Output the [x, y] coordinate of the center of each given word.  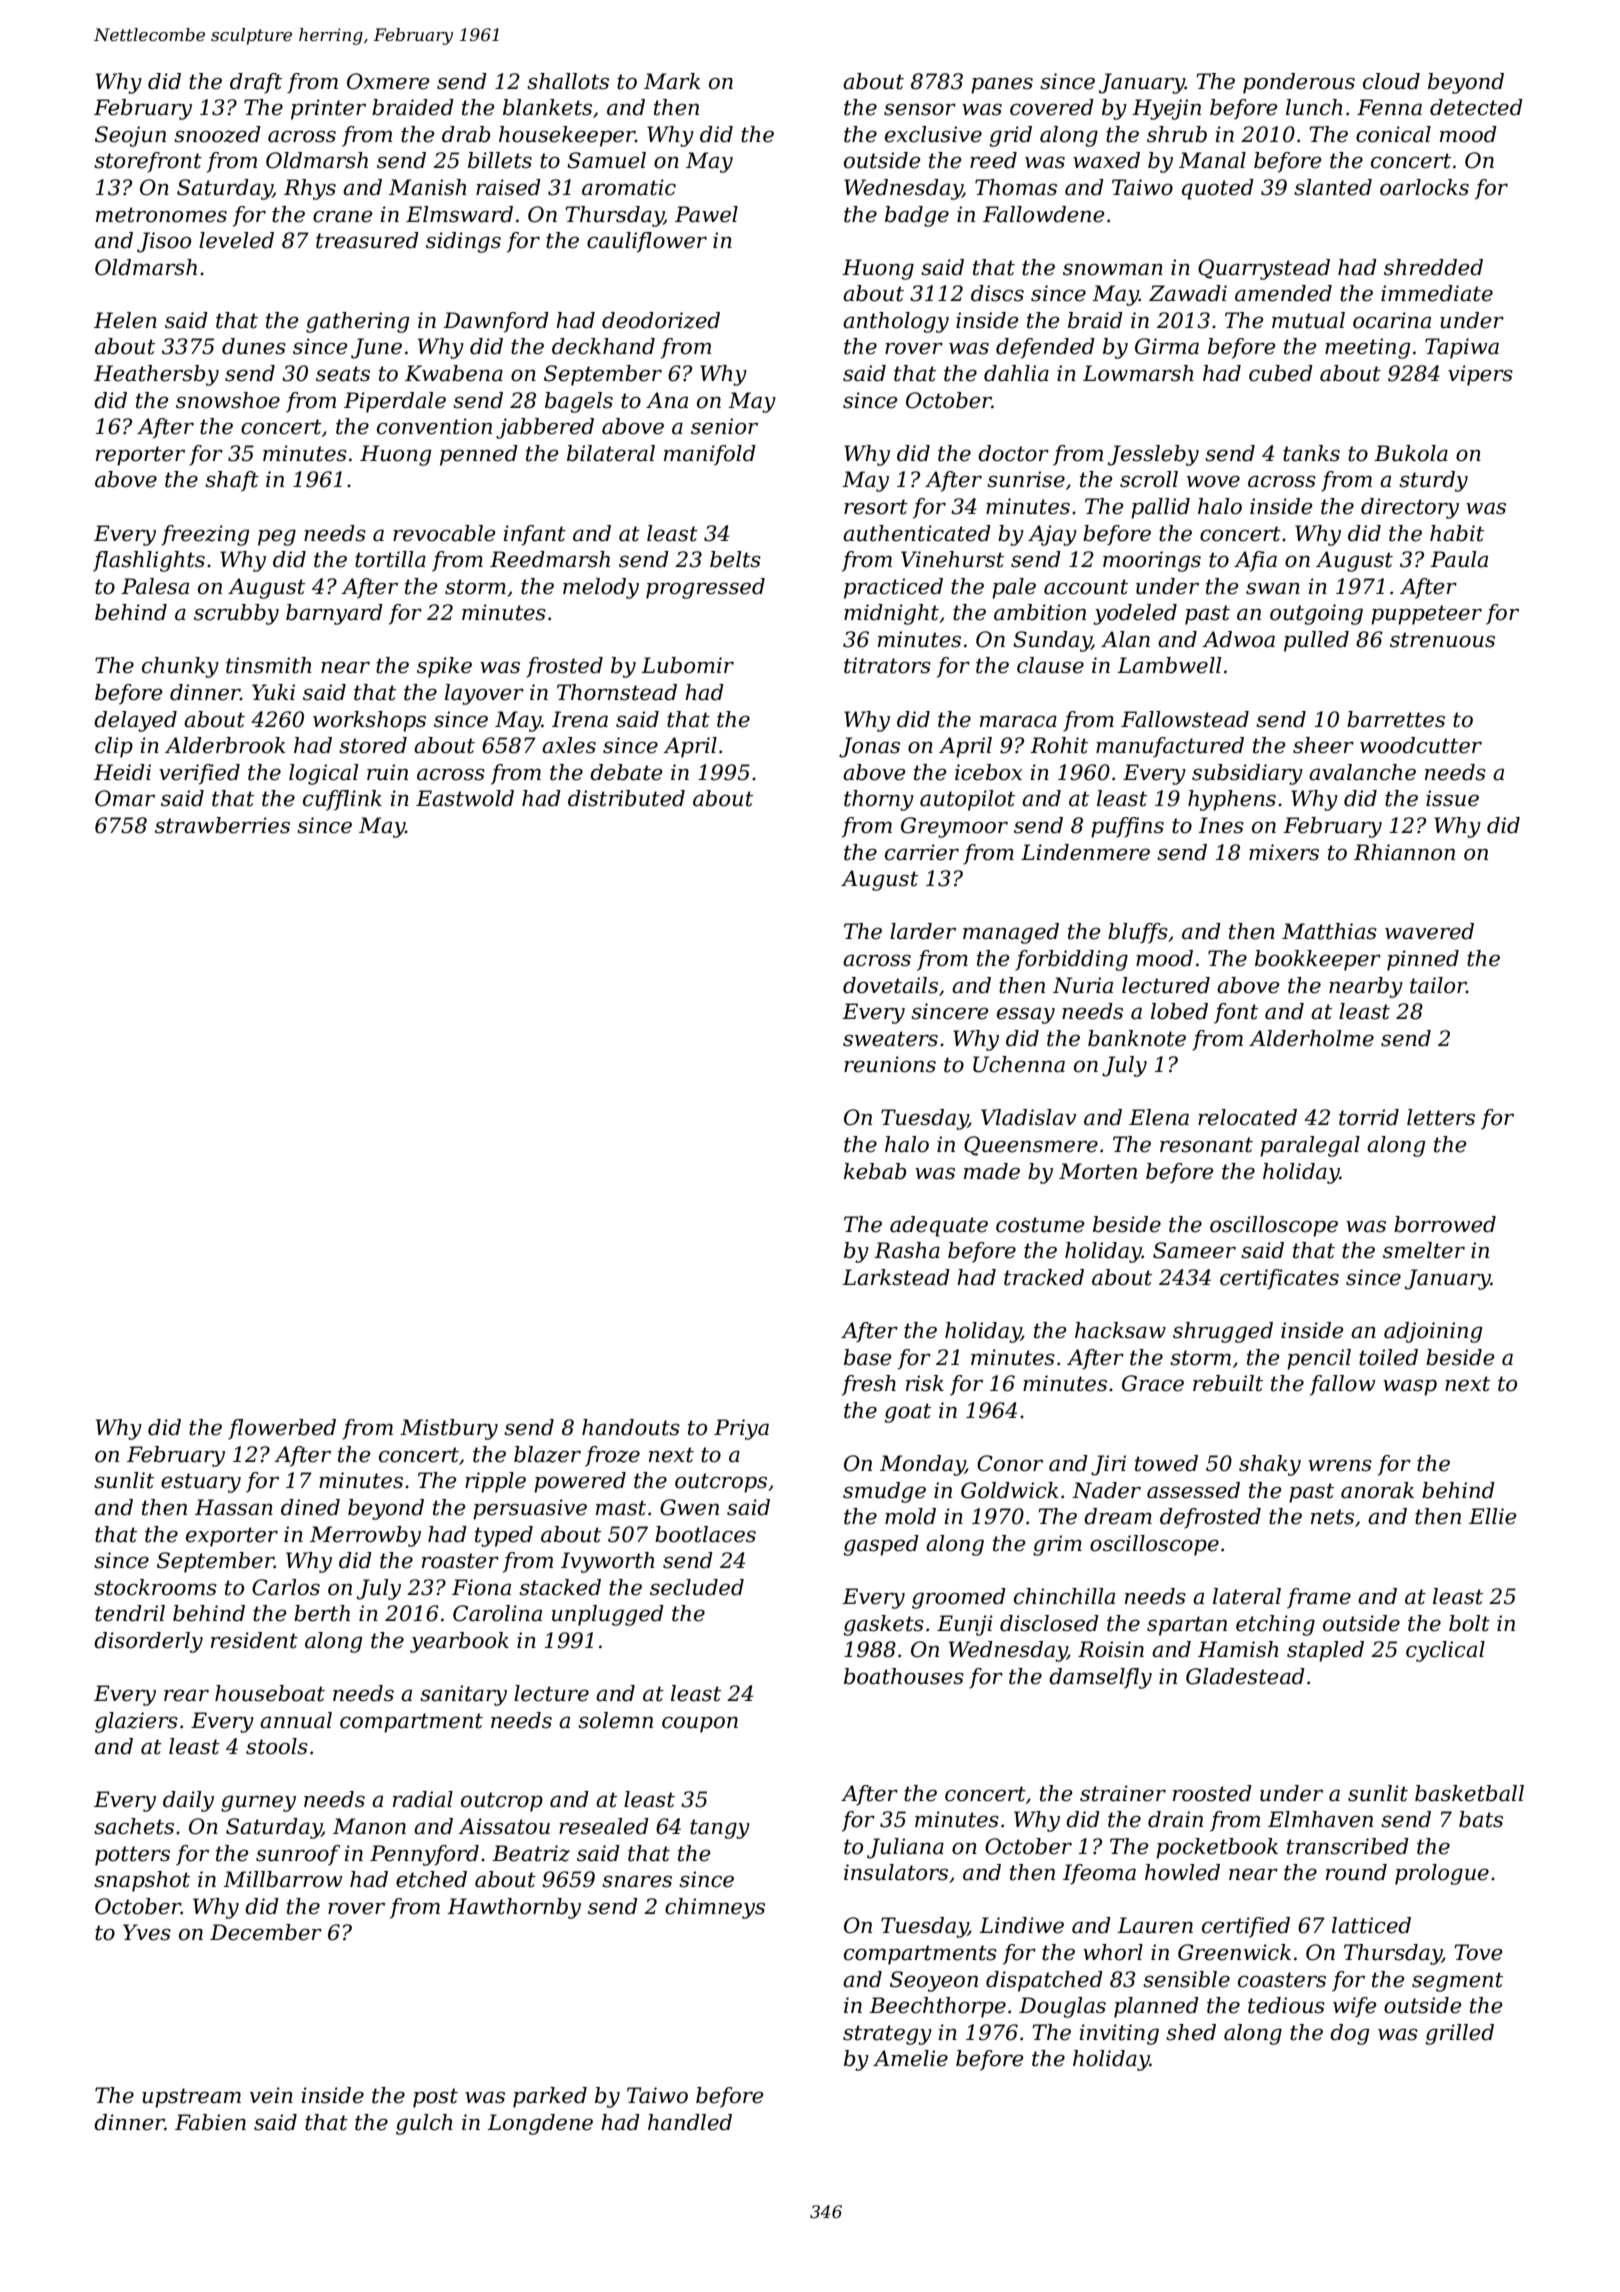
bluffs [1138, 933]
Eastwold [465, 798]
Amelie [910, 2058]
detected [1476, 107]
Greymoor [954, 827]
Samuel [606, 160]
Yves [147, 1932]
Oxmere [388, 81]
